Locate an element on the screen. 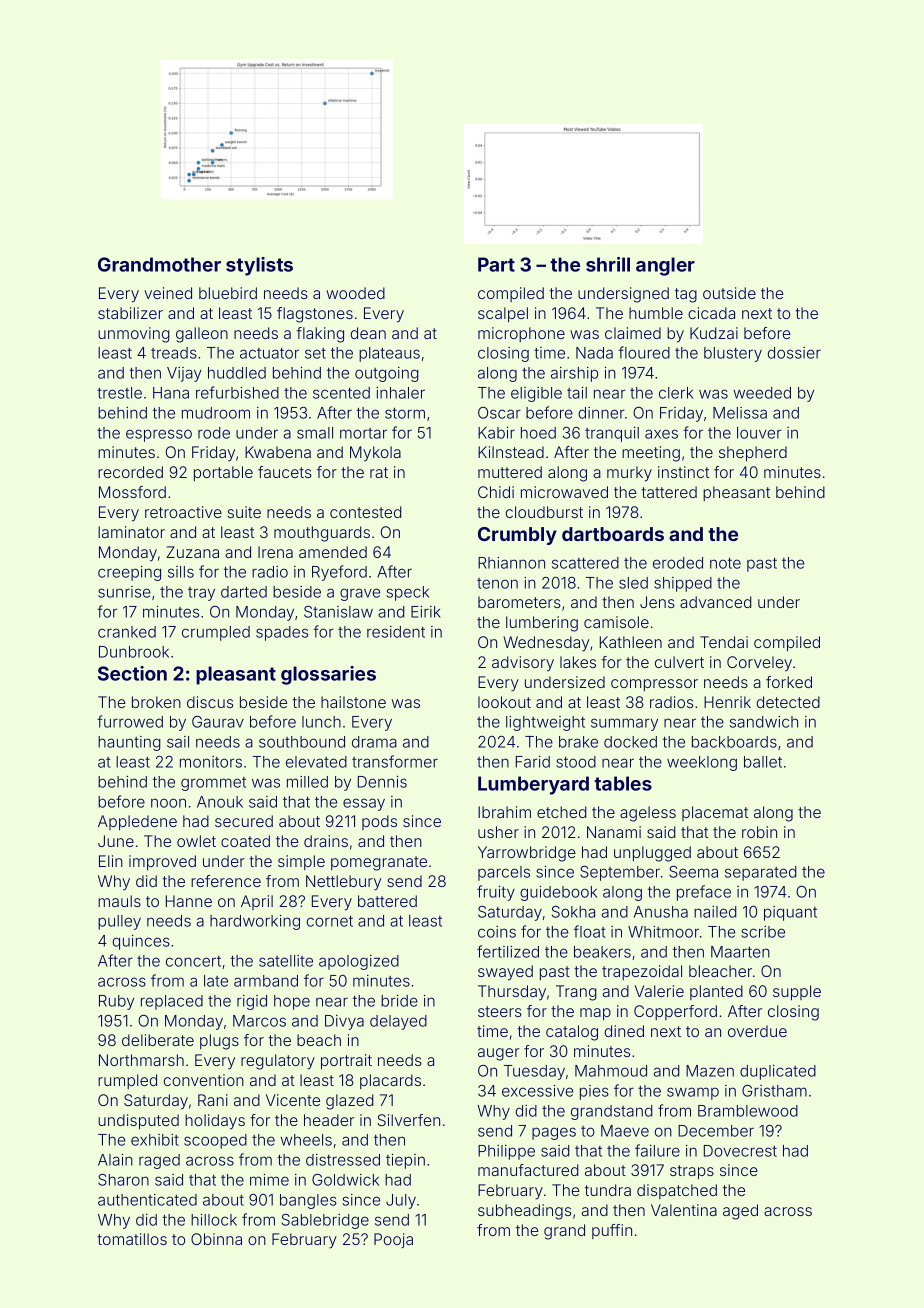 The image size is (924, 1308). mauls is located at coordinates (119, 901).
